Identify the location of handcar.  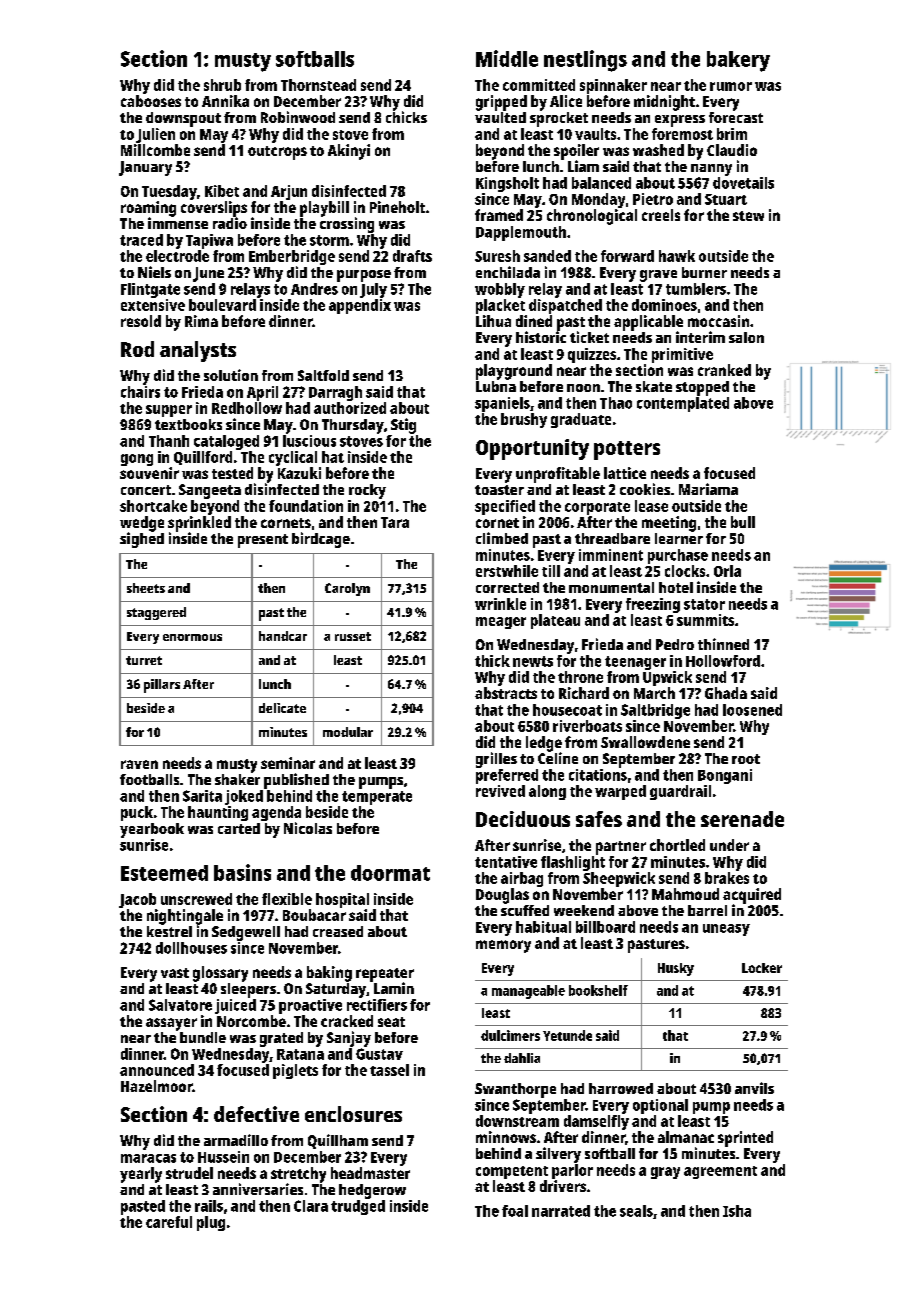
(283, 636).
